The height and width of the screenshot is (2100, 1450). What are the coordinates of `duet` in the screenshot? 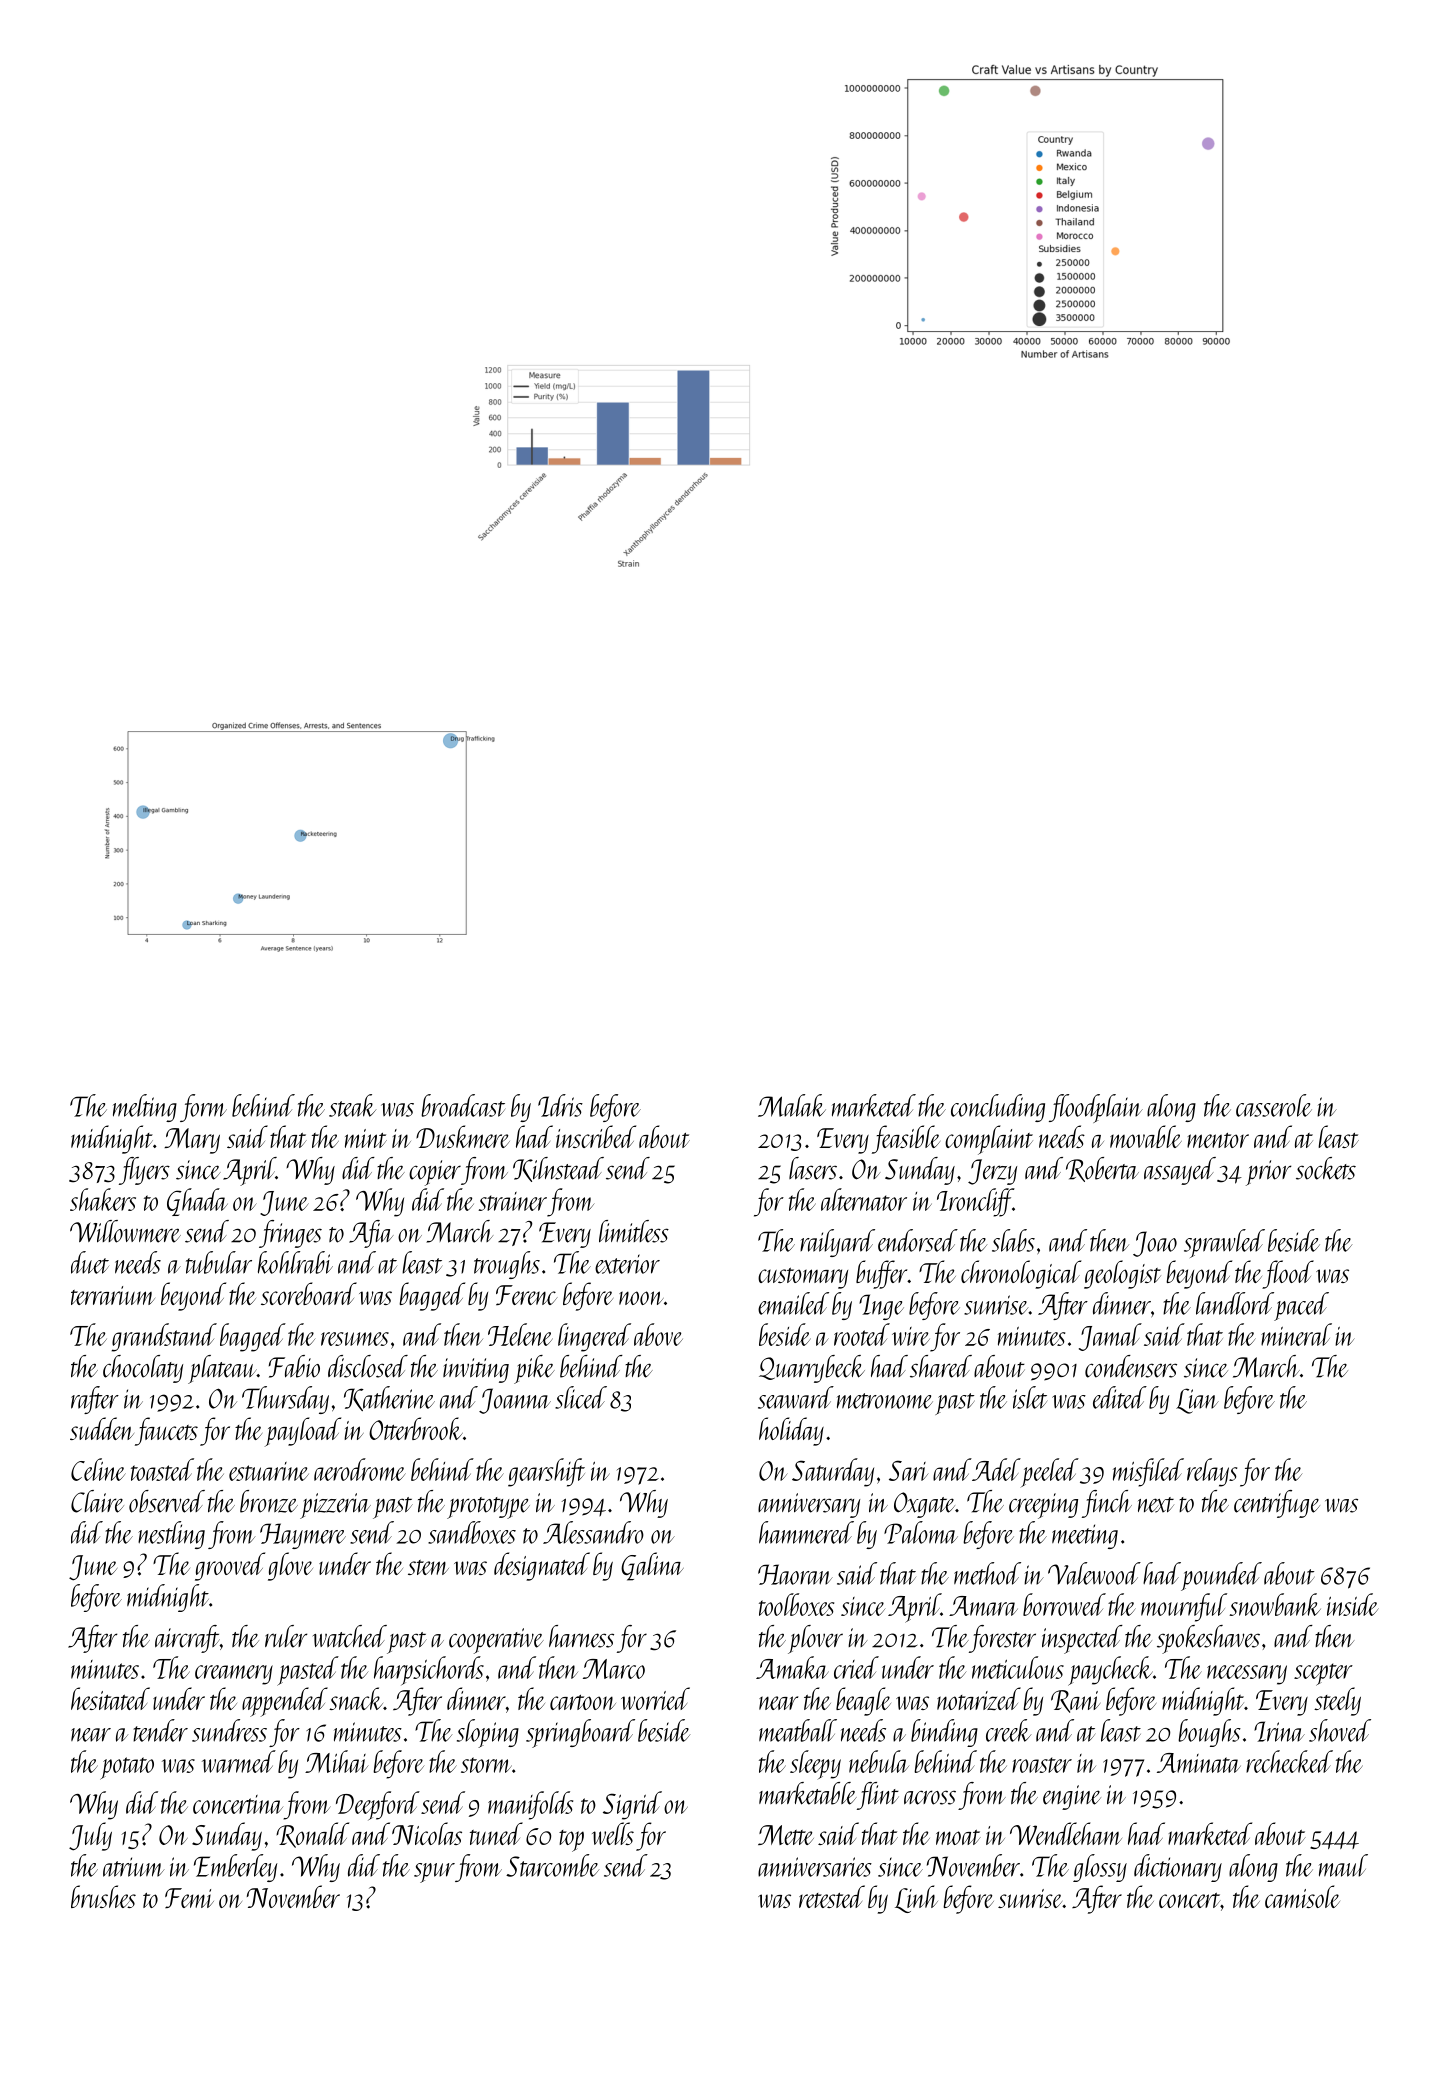 It's located at (90, 1262).
